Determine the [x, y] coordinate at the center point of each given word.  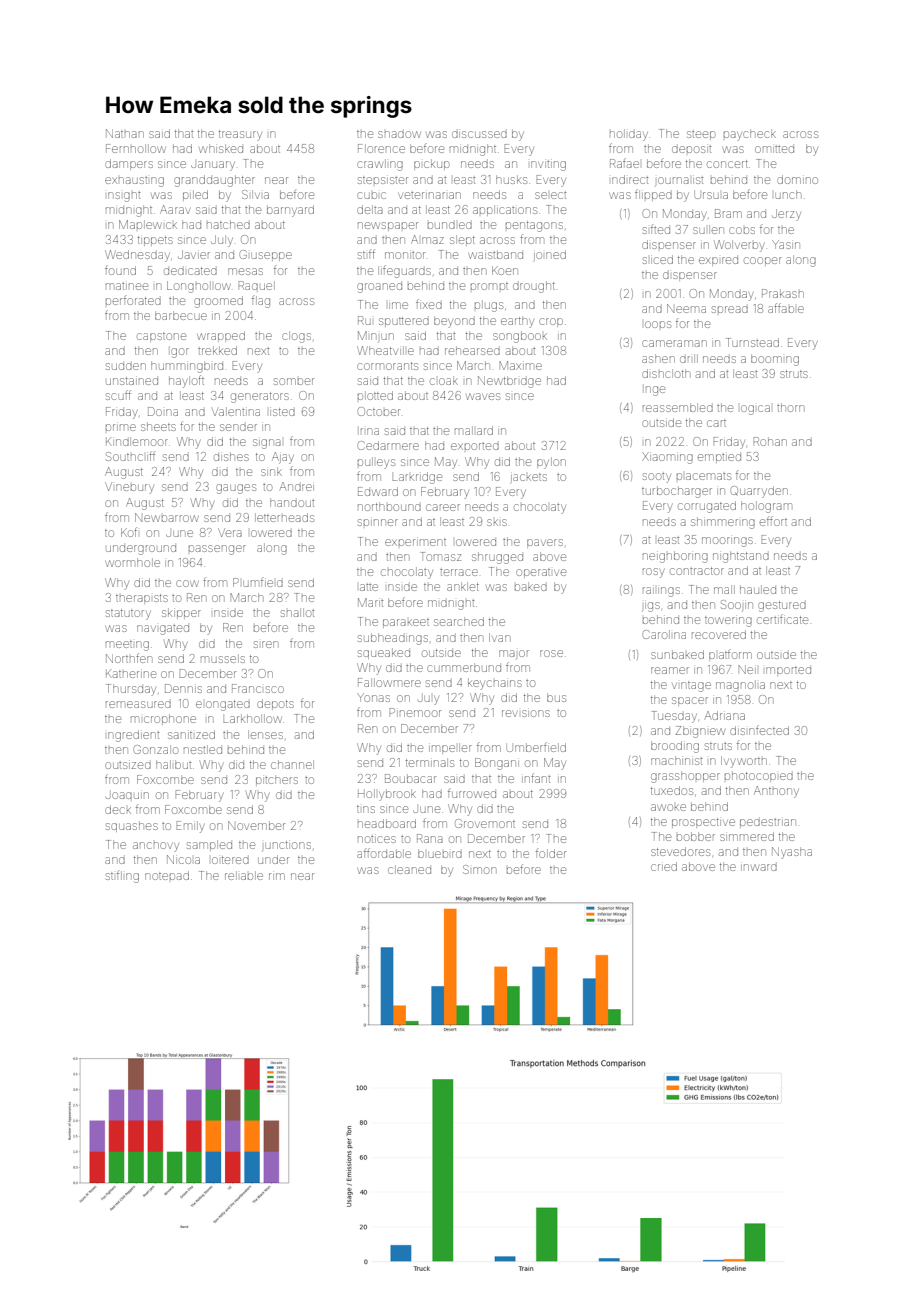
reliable [244, 875]
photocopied [759, 776]
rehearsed [472, 350]
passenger [217, 550]
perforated [133, 301]
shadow [399, 134]
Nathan [125, 133]
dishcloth [666, 373]
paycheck [750, 135]
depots [275, 704]
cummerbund [464, 667]
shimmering [723, 523]
